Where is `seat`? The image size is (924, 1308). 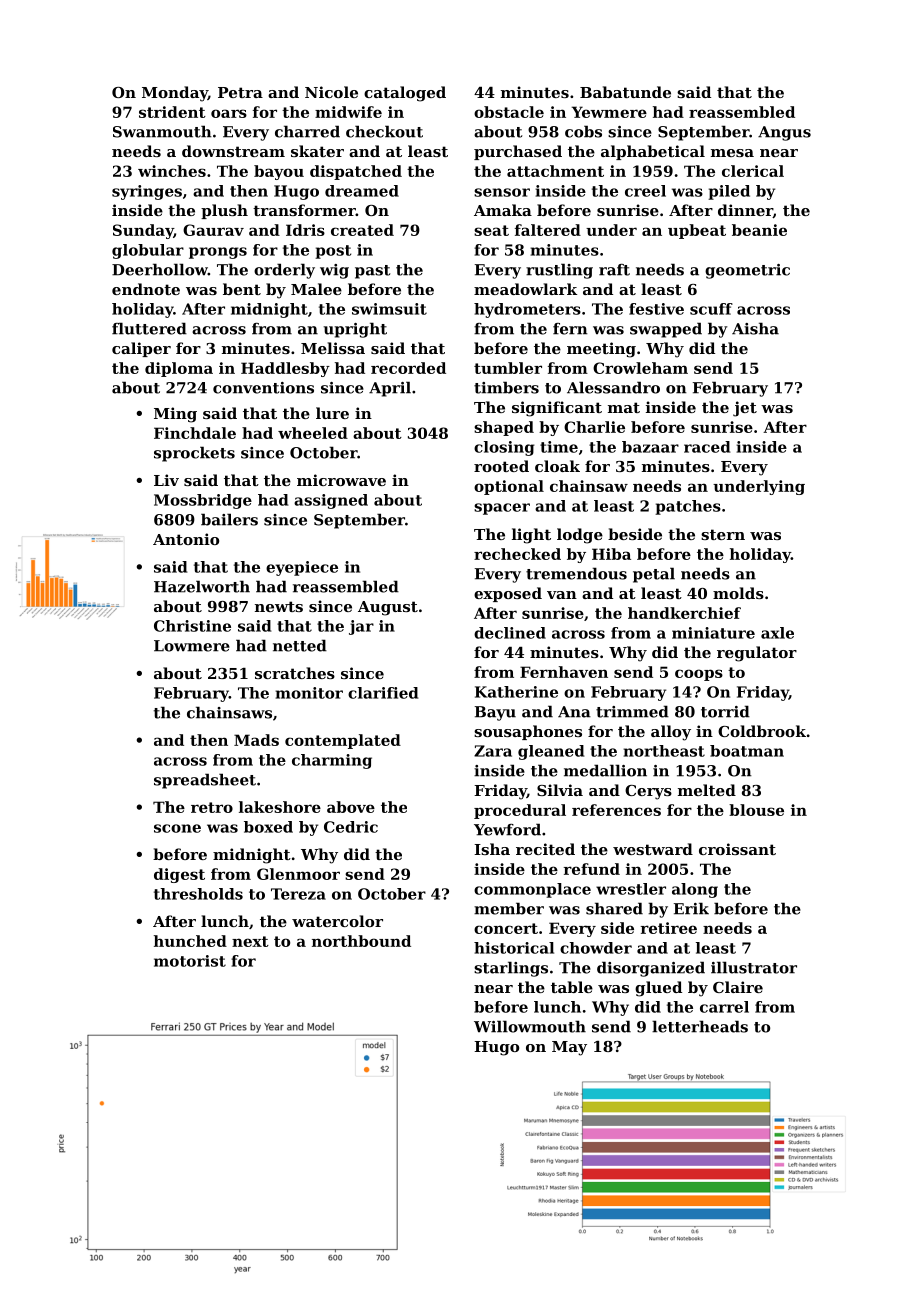 seat is located at coordinates (491, 230).
